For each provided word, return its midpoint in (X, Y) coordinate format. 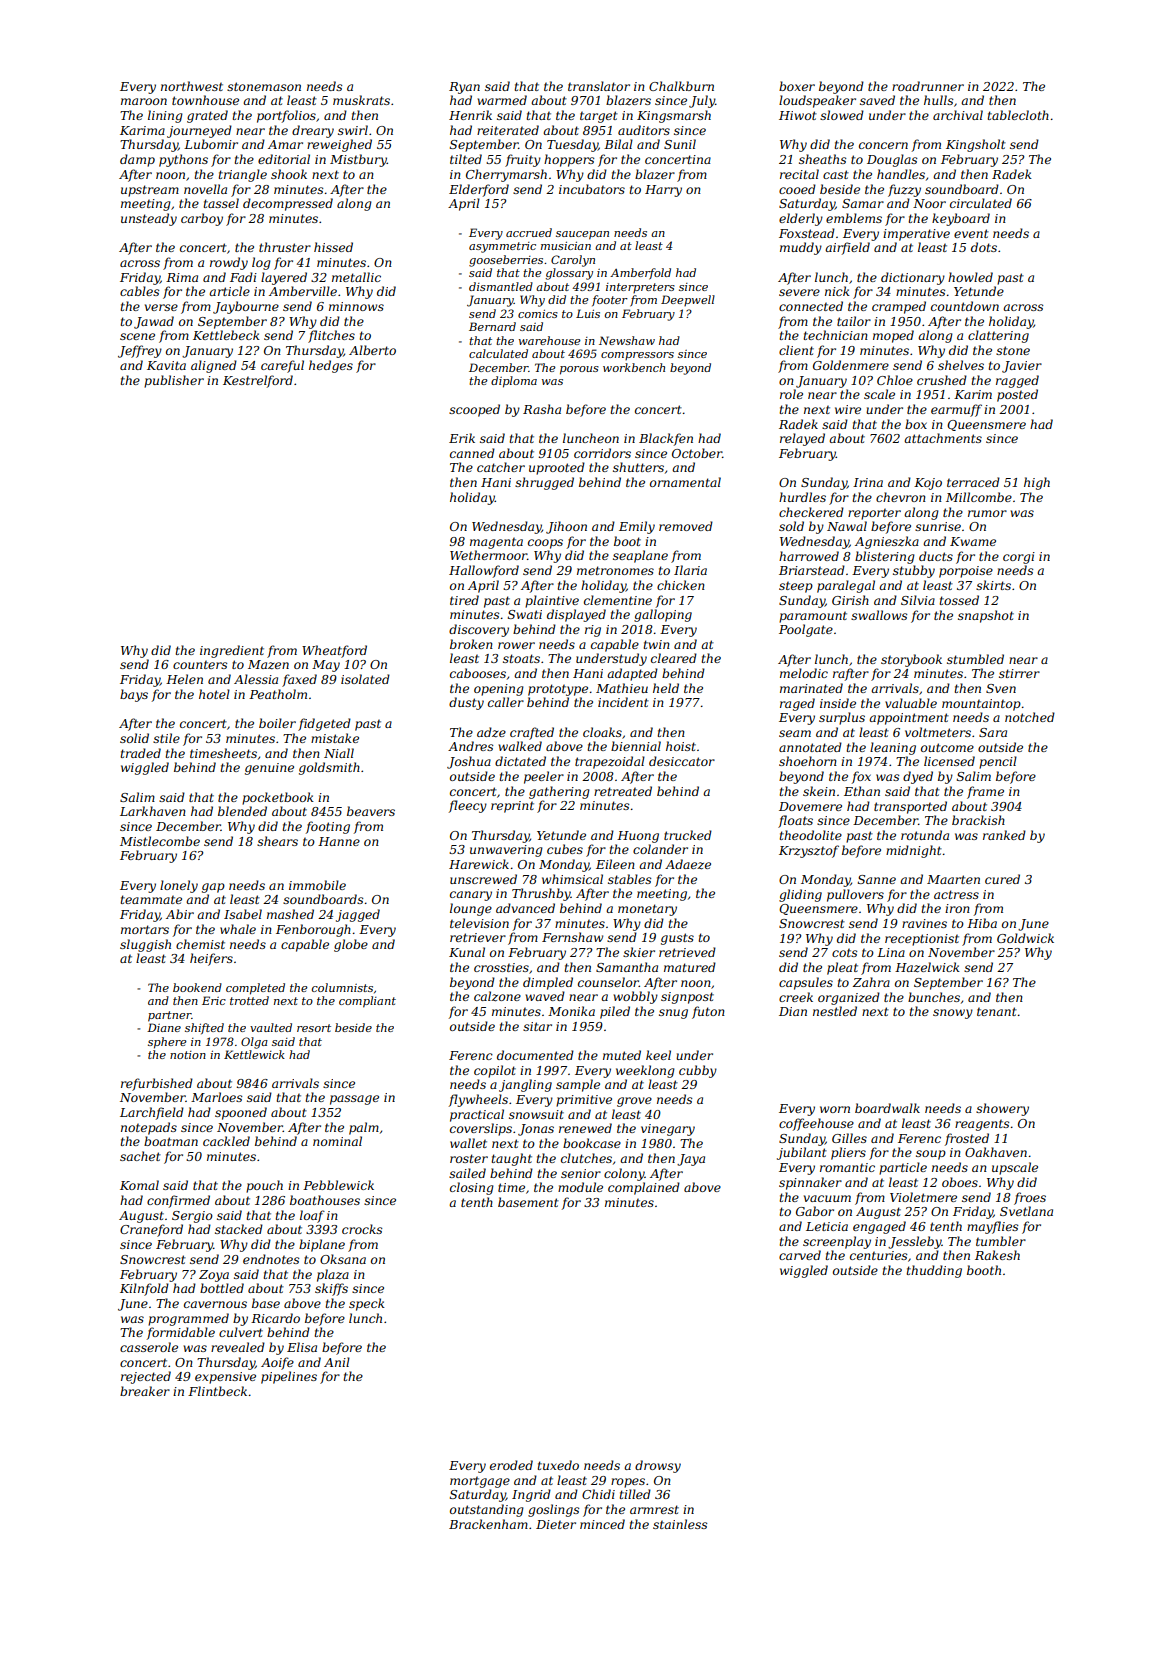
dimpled (548, 983)
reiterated (508, 130)
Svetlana (1026, 1211)
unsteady (149, 219)
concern (883, 145)
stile (166, 738)
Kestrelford (258, 381)
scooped (474, 410)
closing (472, 1188)
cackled (226, 1141)
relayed (802, 439)
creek (796, 997)
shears (277, 841)
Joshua (469, 762)
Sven (1001, 688)
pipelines (289, 1377)
